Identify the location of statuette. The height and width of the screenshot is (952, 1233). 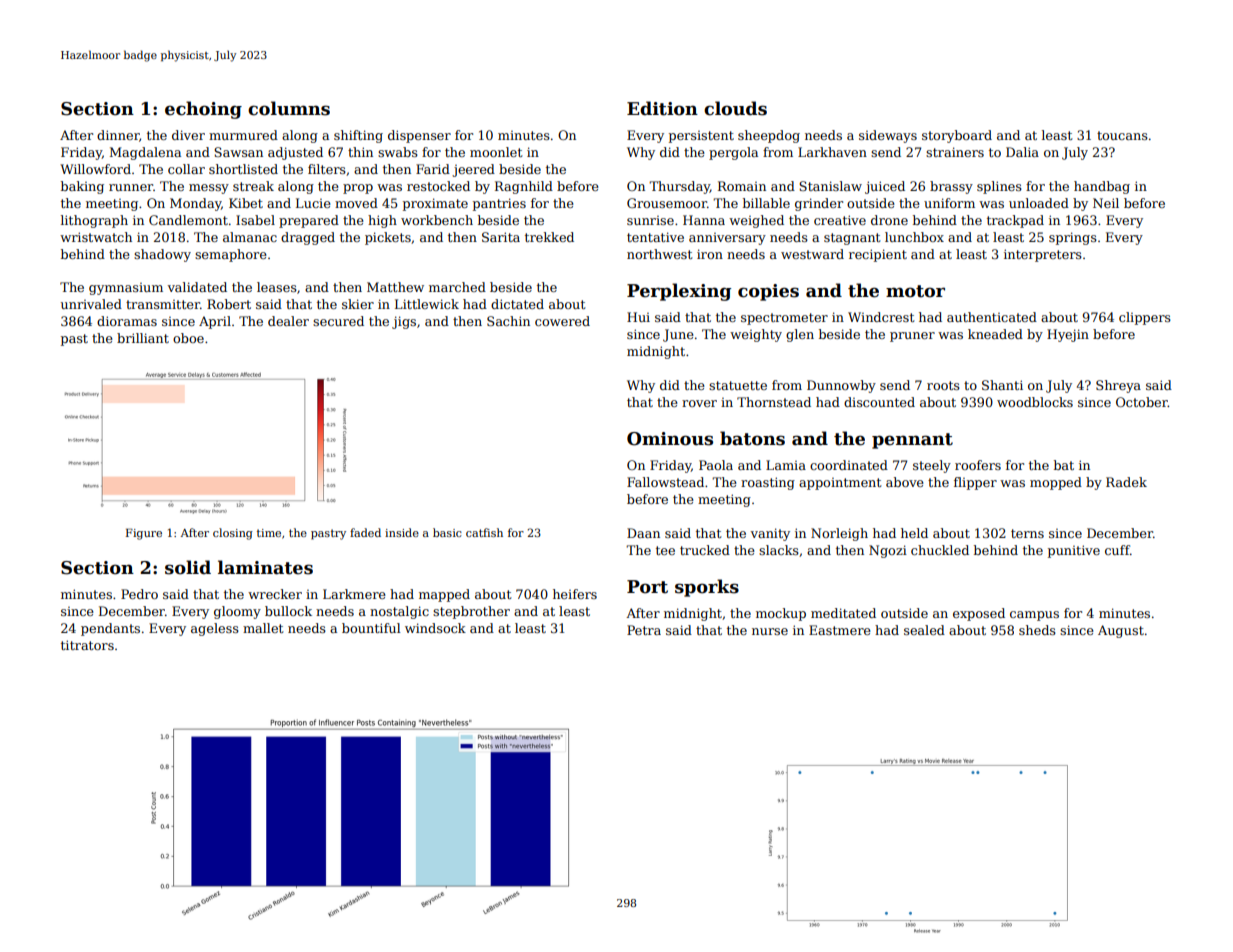
(738, 385).
